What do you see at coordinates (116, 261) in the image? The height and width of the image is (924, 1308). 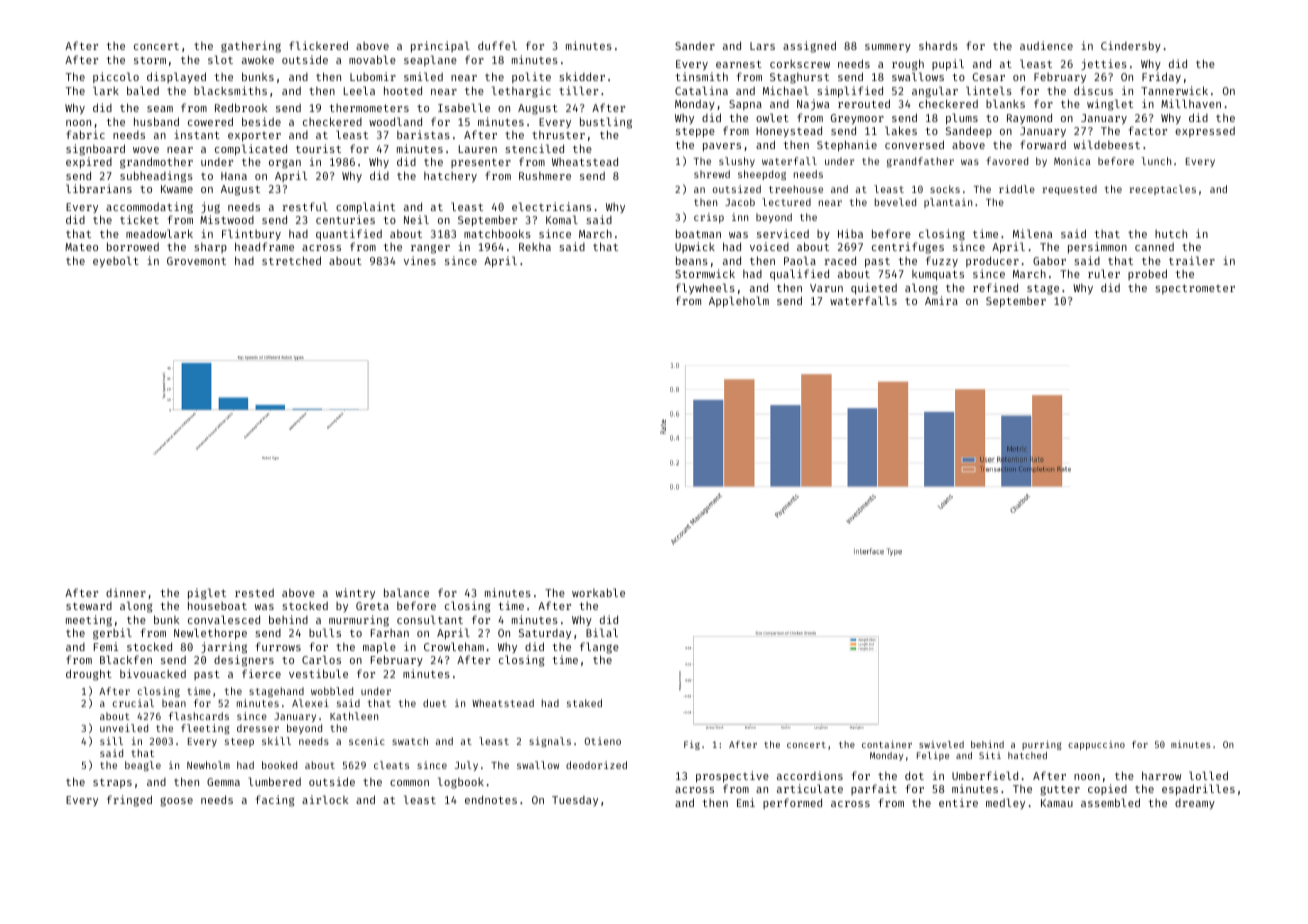 I see `eyebolt` at bounding box center [116, 261].
